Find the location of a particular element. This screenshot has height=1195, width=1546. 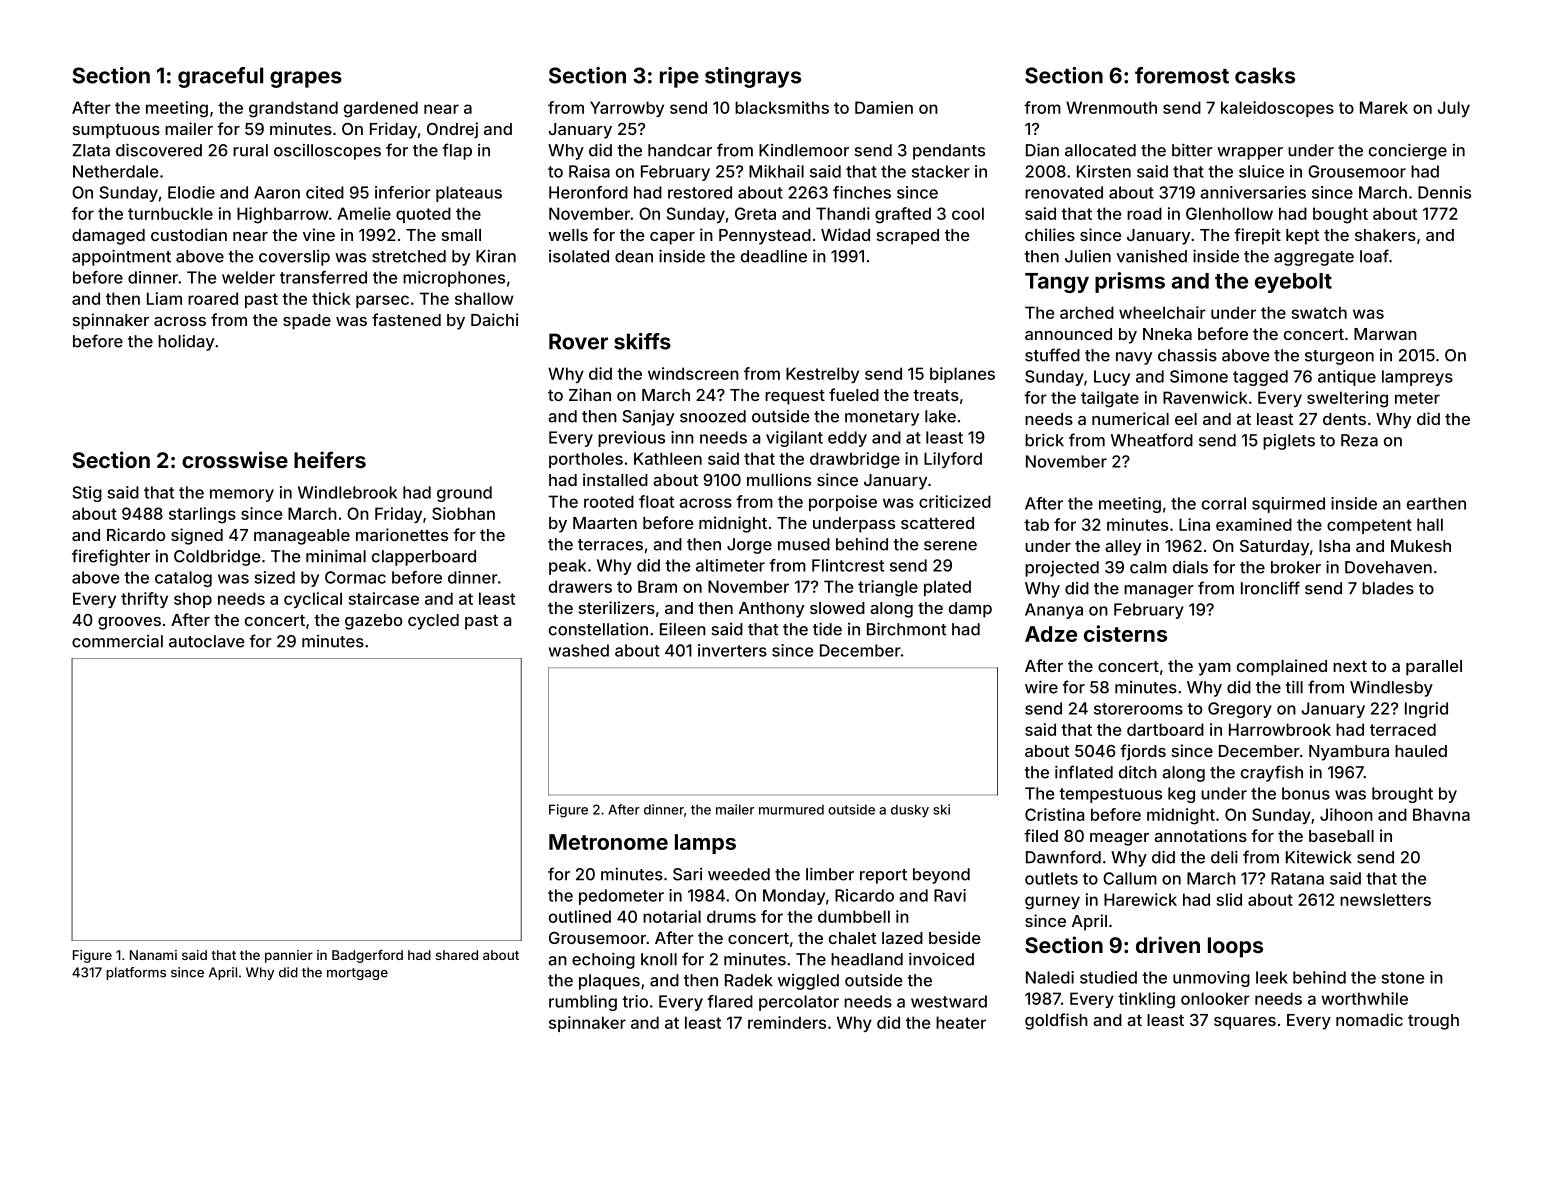

terraces is located at coordinates (610, 545).
